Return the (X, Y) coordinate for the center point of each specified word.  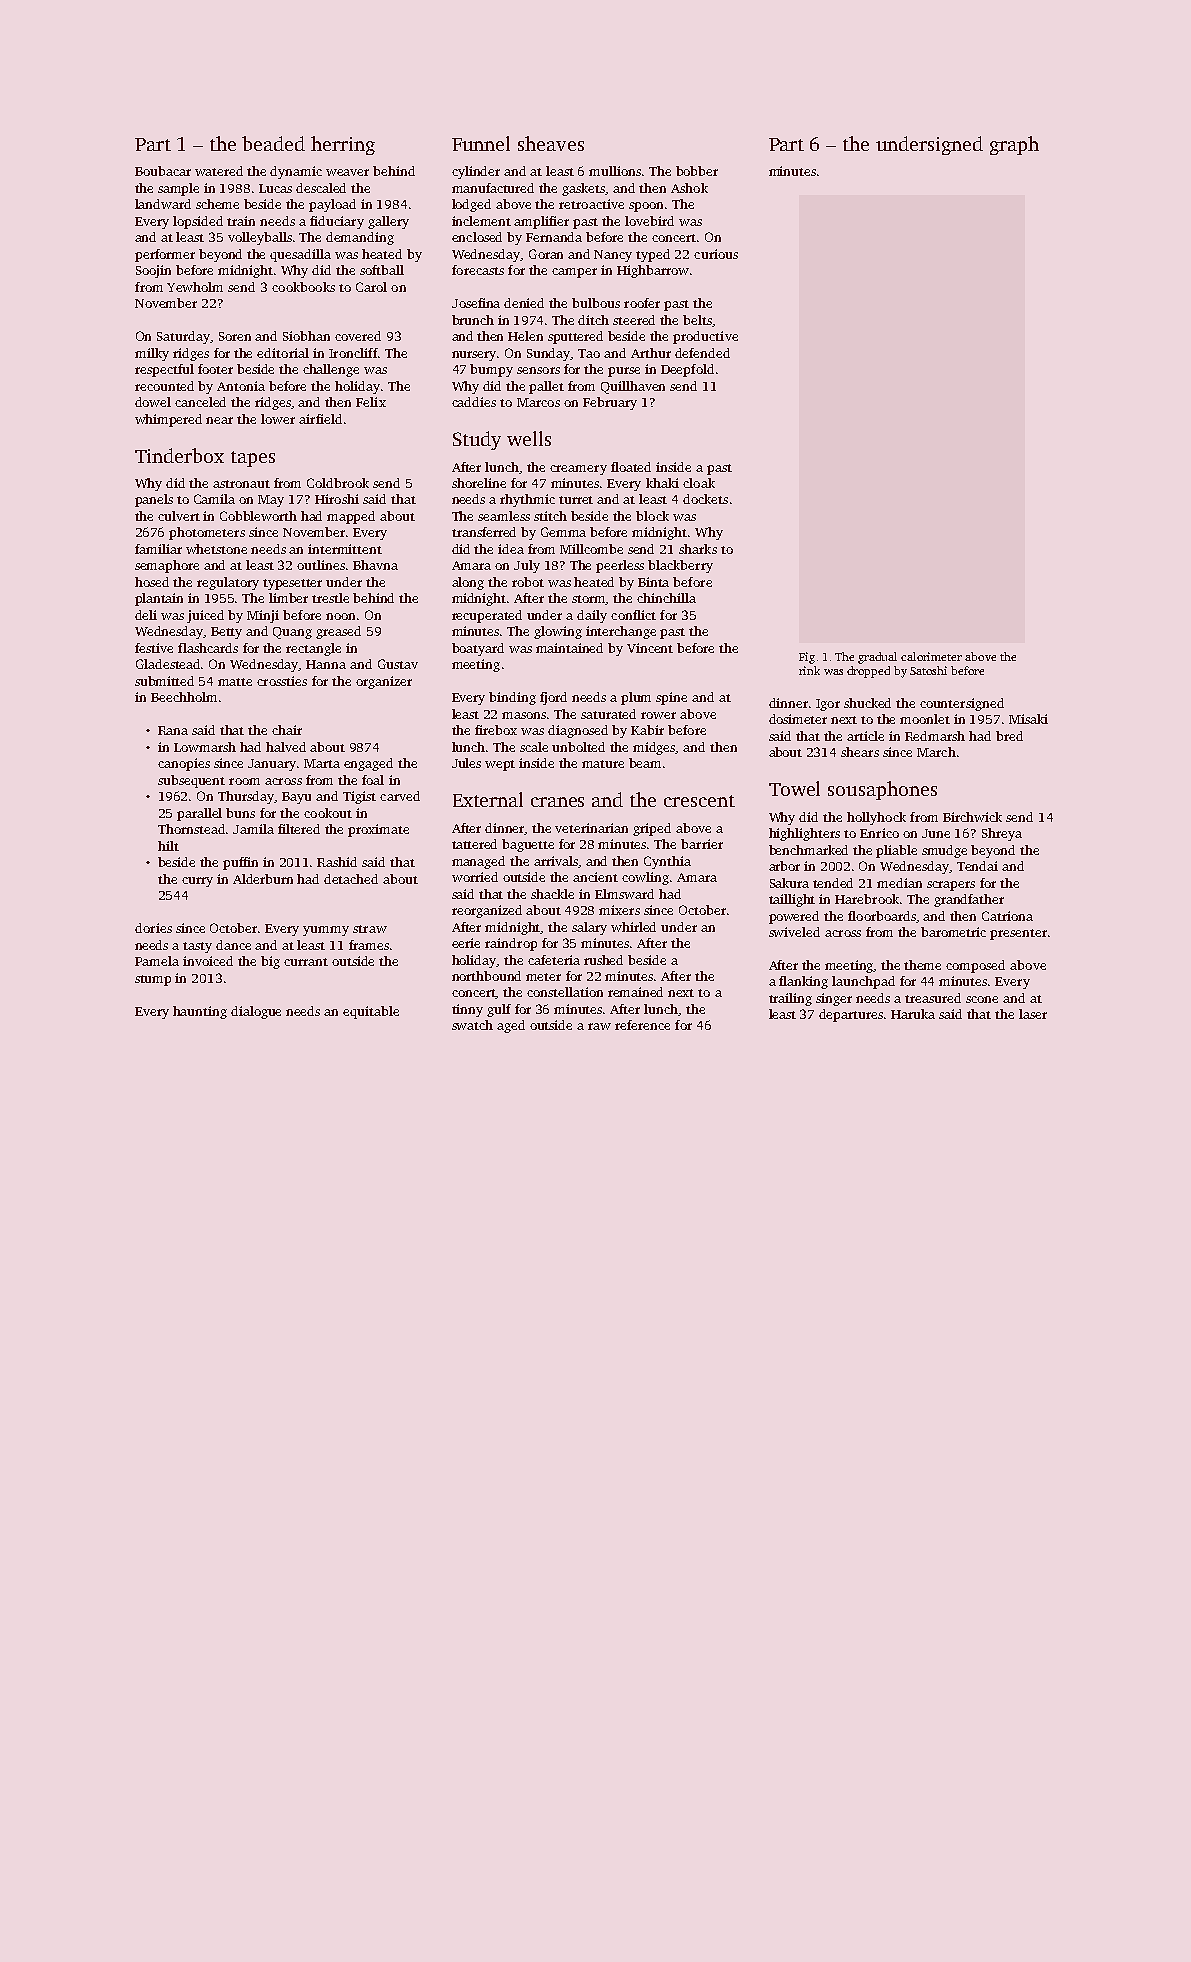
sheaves (551, 143)
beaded (273, 143)
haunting (200, 1012)
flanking (803, 982)
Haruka (913, 1014)
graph (1014, 145)
